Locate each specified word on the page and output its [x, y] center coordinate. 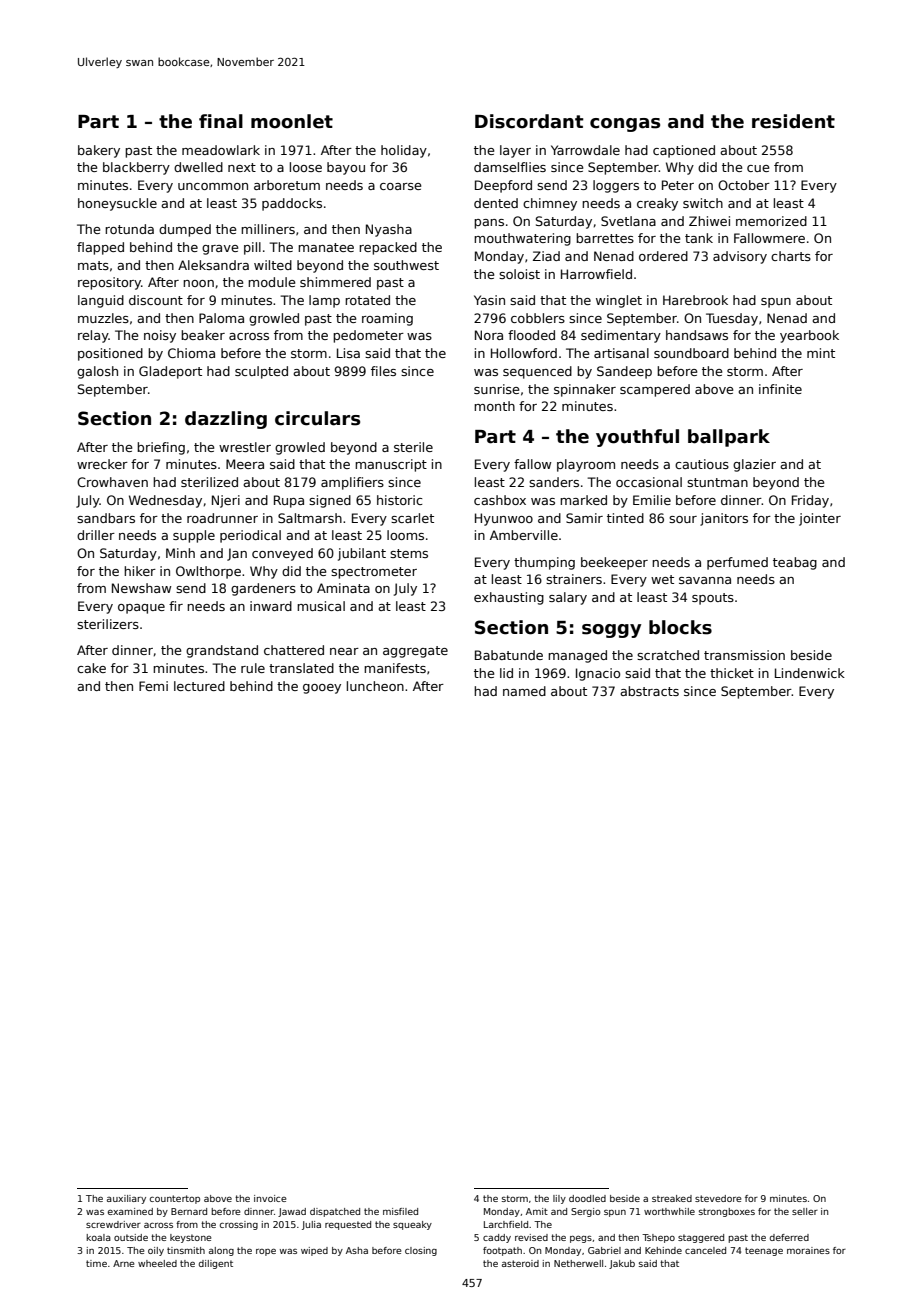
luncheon [375, 686]
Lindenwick [810, 673]
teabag [795, 563]
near [344, 651]
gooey [322, 689]
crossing [239, 1225]
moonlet [292, 121]
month [494, 406]
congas [625, 125]
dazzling [226, 420]
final [221, 121]
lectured [199, 686]
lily [559, 1199]
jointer [820, 519]
